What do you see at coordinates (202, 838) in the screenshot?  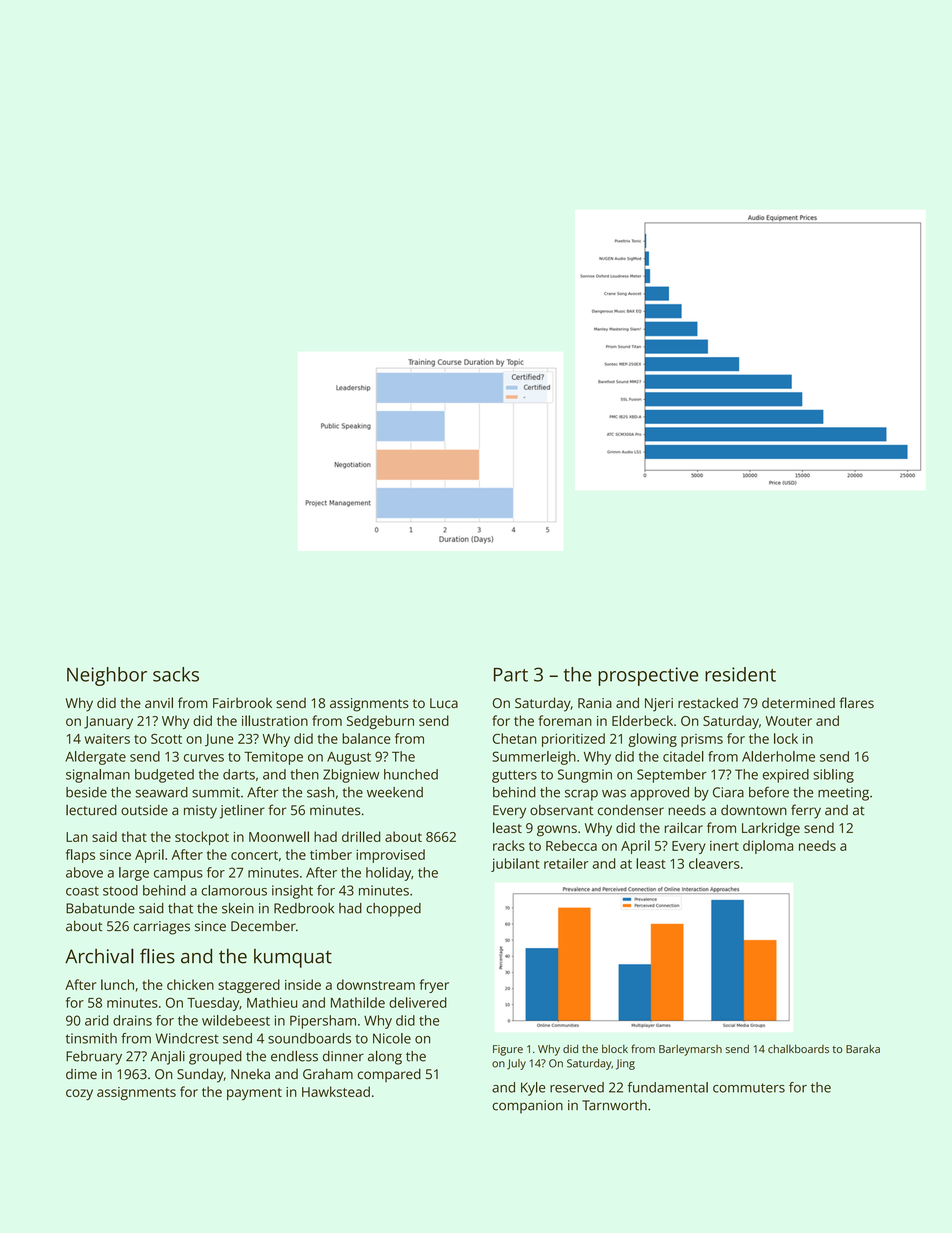 I see `stockpot` at bounding box center [202, 838].
